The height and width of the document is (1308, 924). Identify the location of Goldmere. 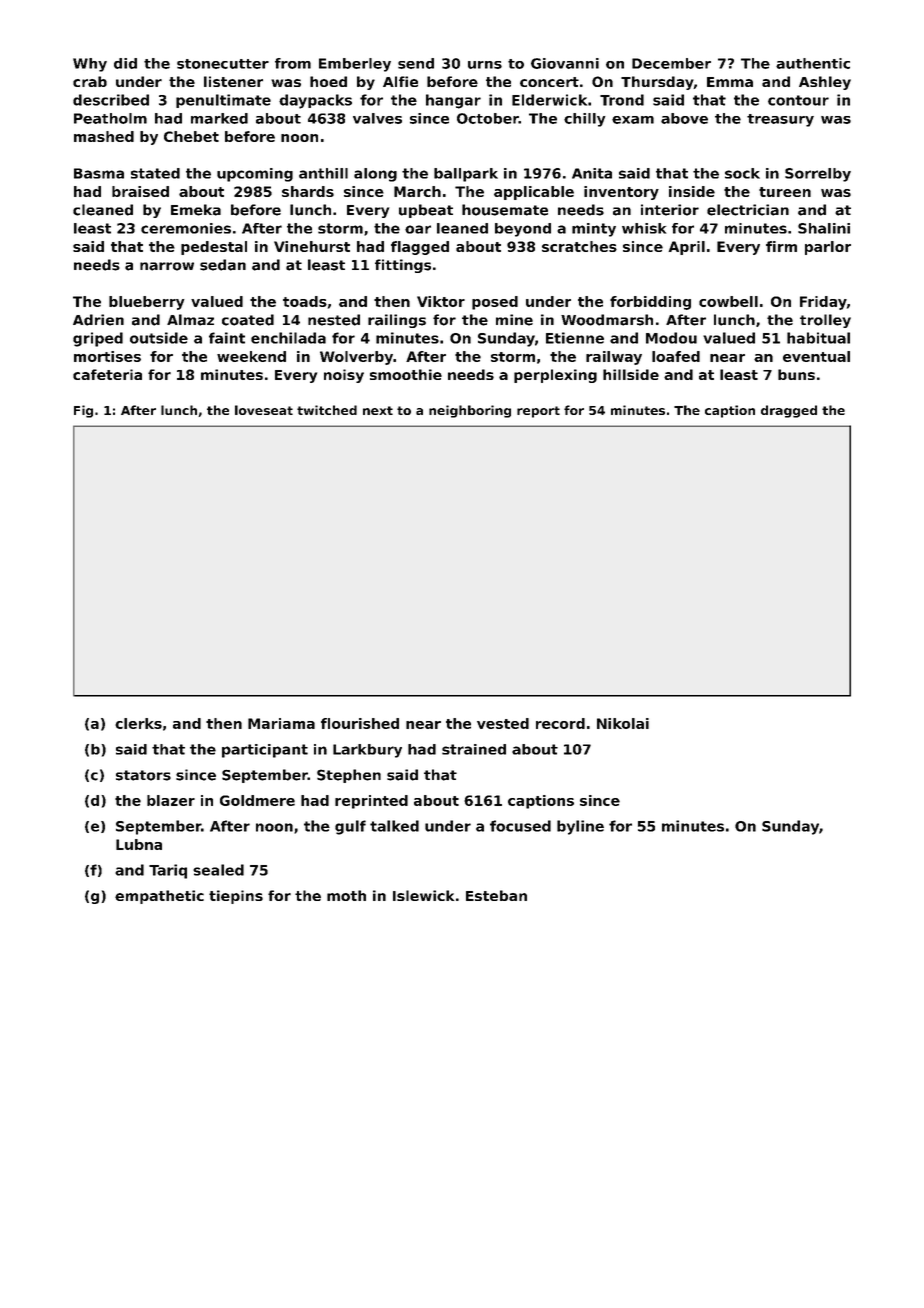
(257, 800).
